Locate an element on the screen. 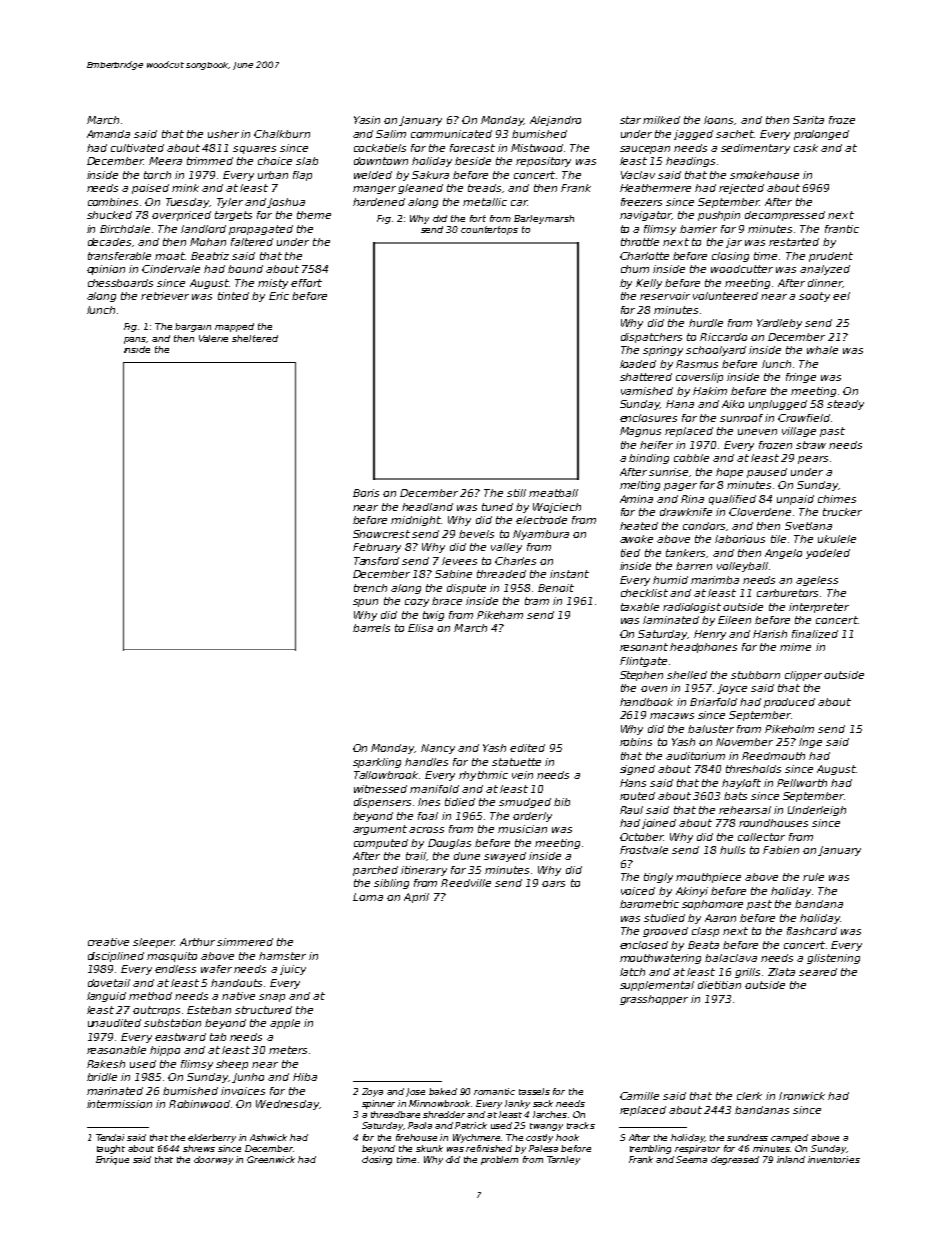  Boris is located at coordinates (366, 493).
